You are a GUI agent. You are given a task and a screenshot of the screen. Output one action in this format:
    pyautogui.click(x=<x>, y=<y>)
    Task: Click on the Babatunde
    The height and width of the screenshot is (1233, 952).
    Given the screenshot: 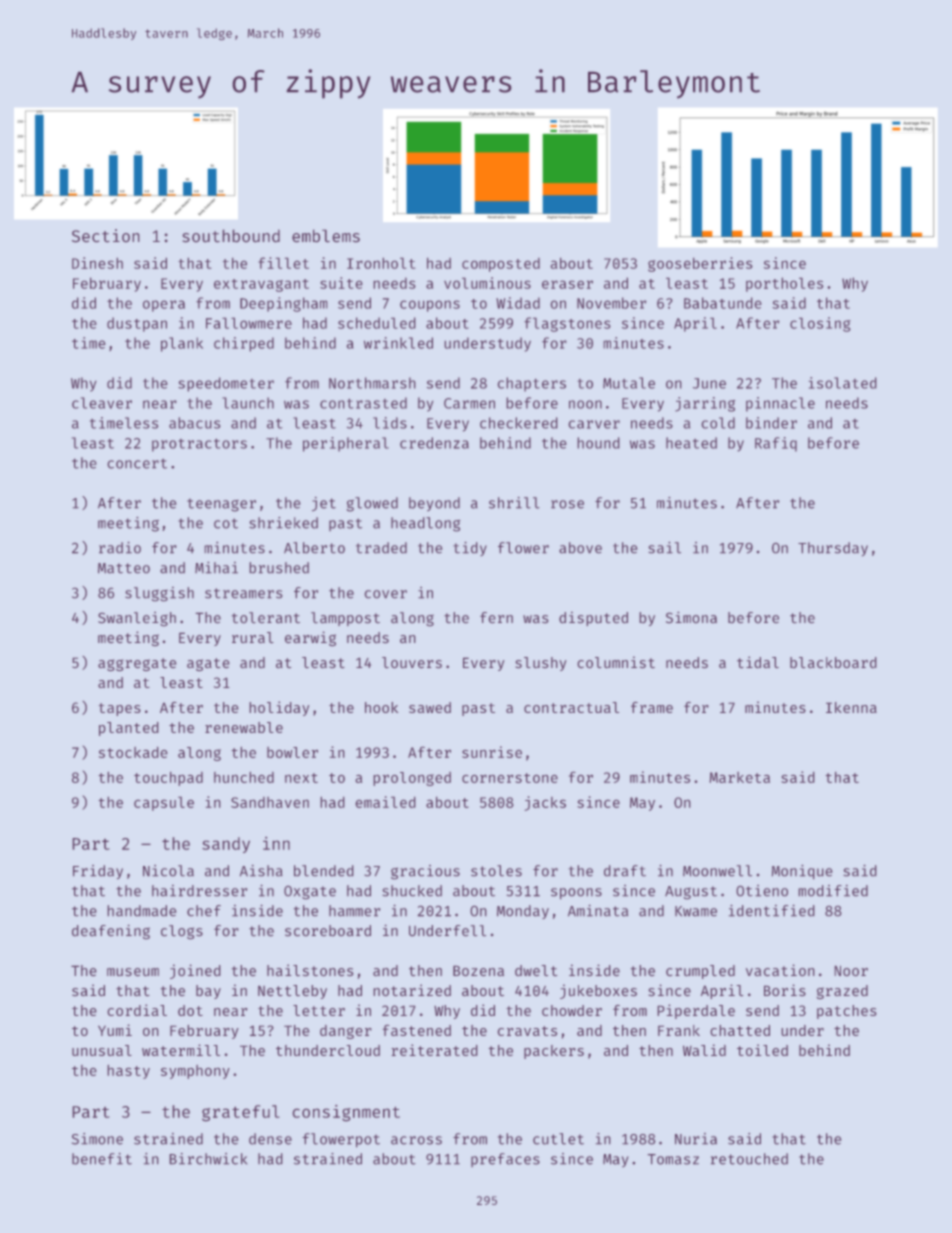 What is the action you would take?
    pyautogui.click(x=723, y=303)
